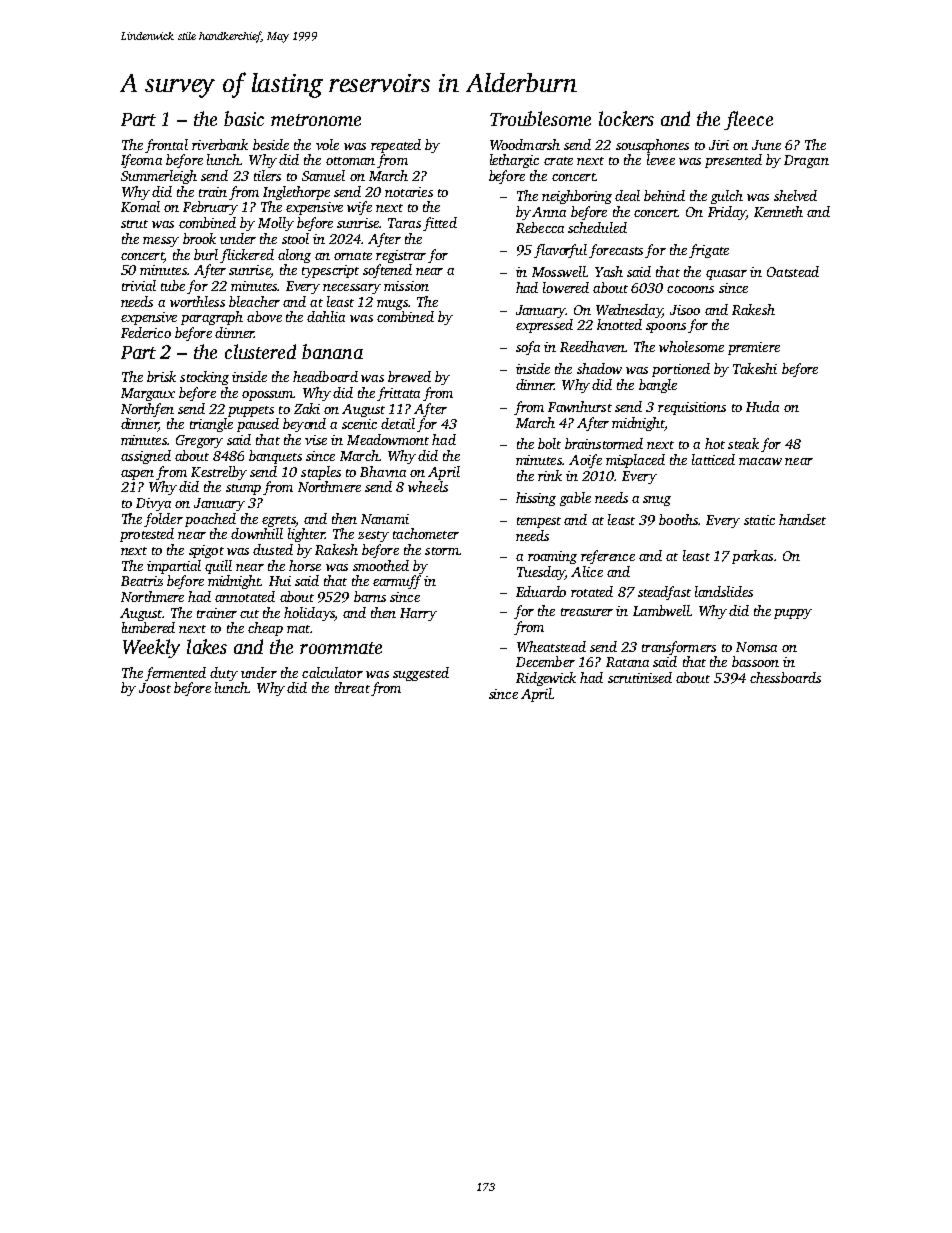 This document has height=1233, width=952. Describe the element at coordinates (726, 275) in the document. I see `quasar` at that location.
